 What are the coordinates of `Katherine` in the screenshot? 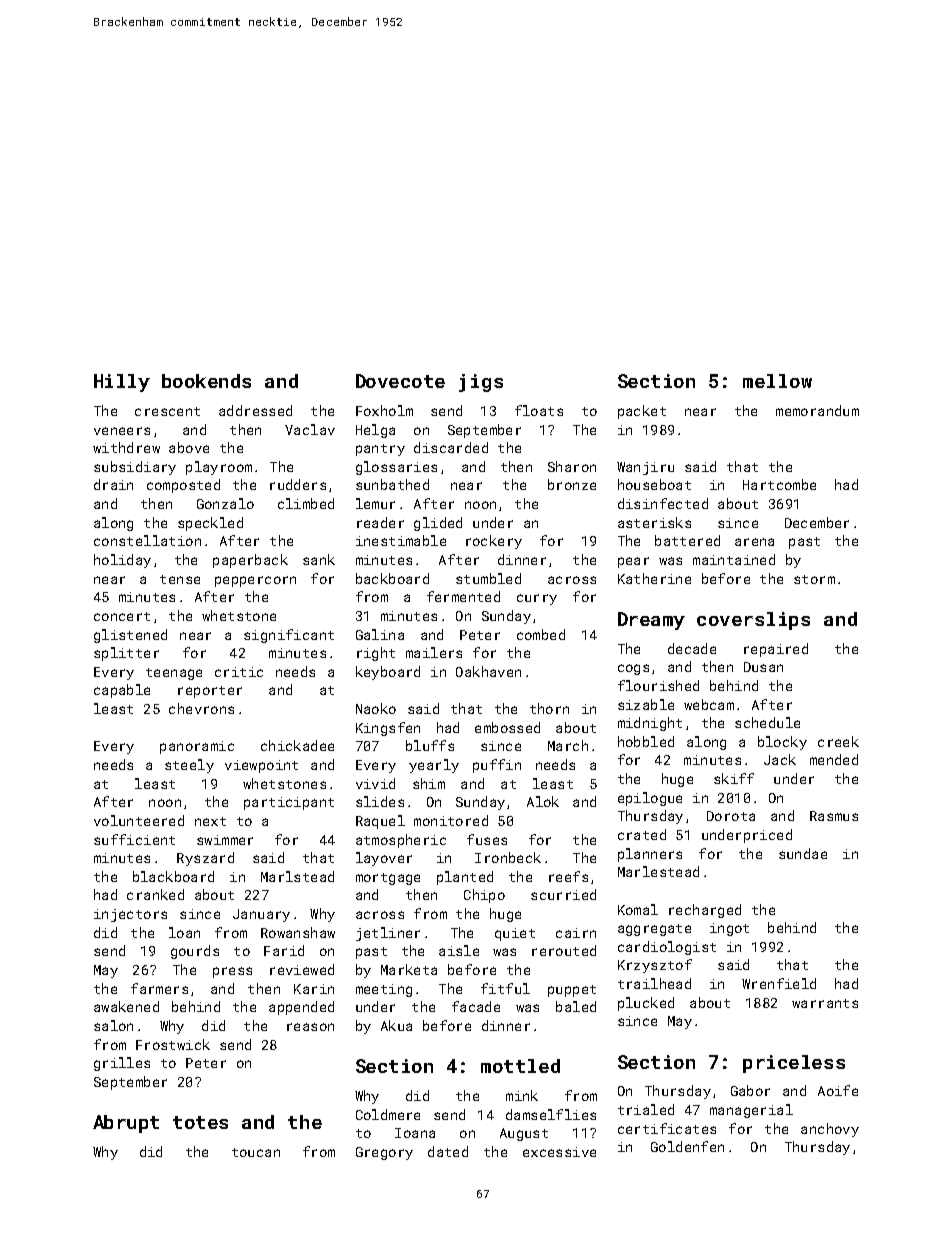 It's located at (654, 578).
